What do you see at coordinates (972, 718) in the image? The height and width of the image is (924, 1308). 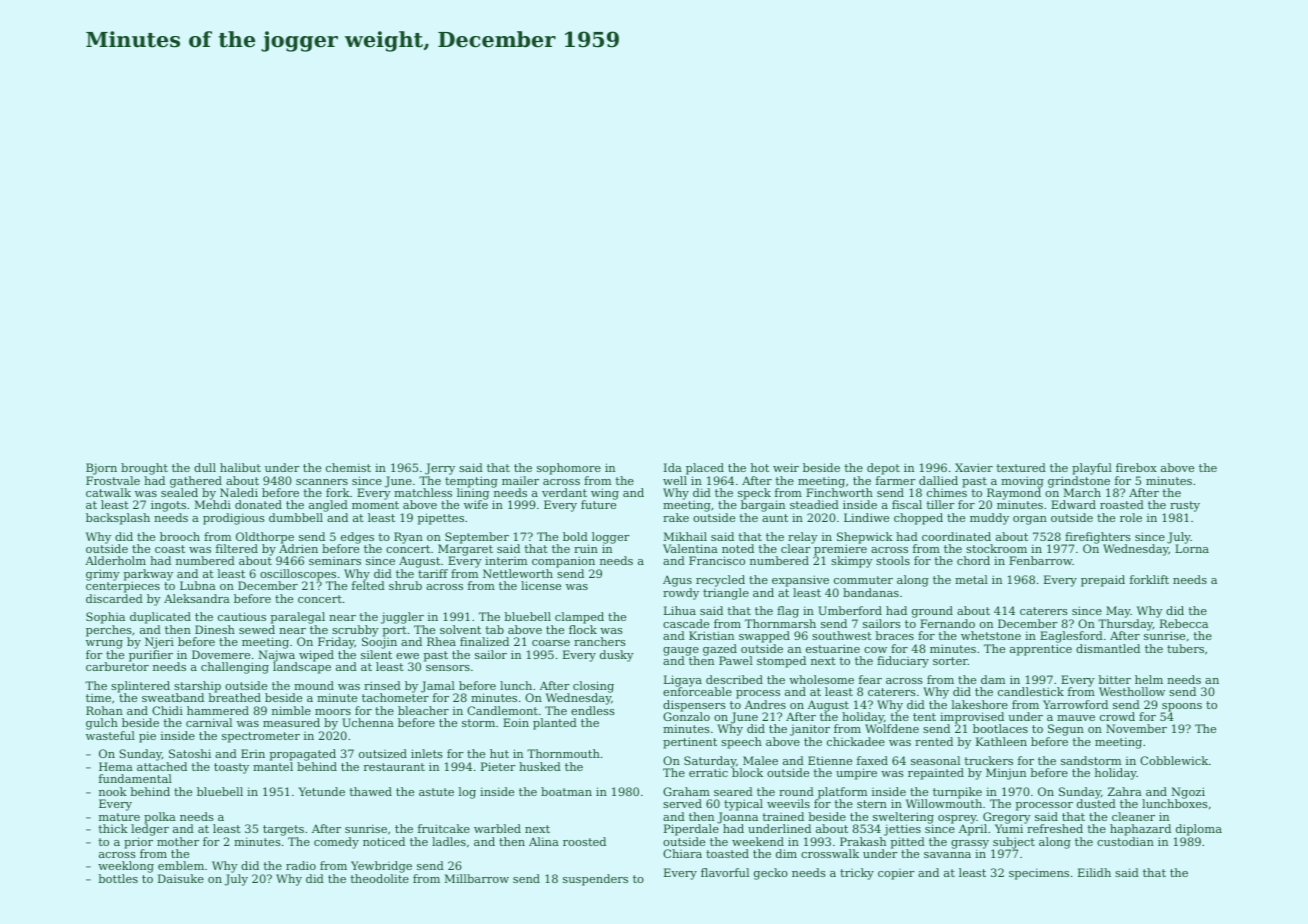 I see `improvised` at bounding box center [972, 718].
